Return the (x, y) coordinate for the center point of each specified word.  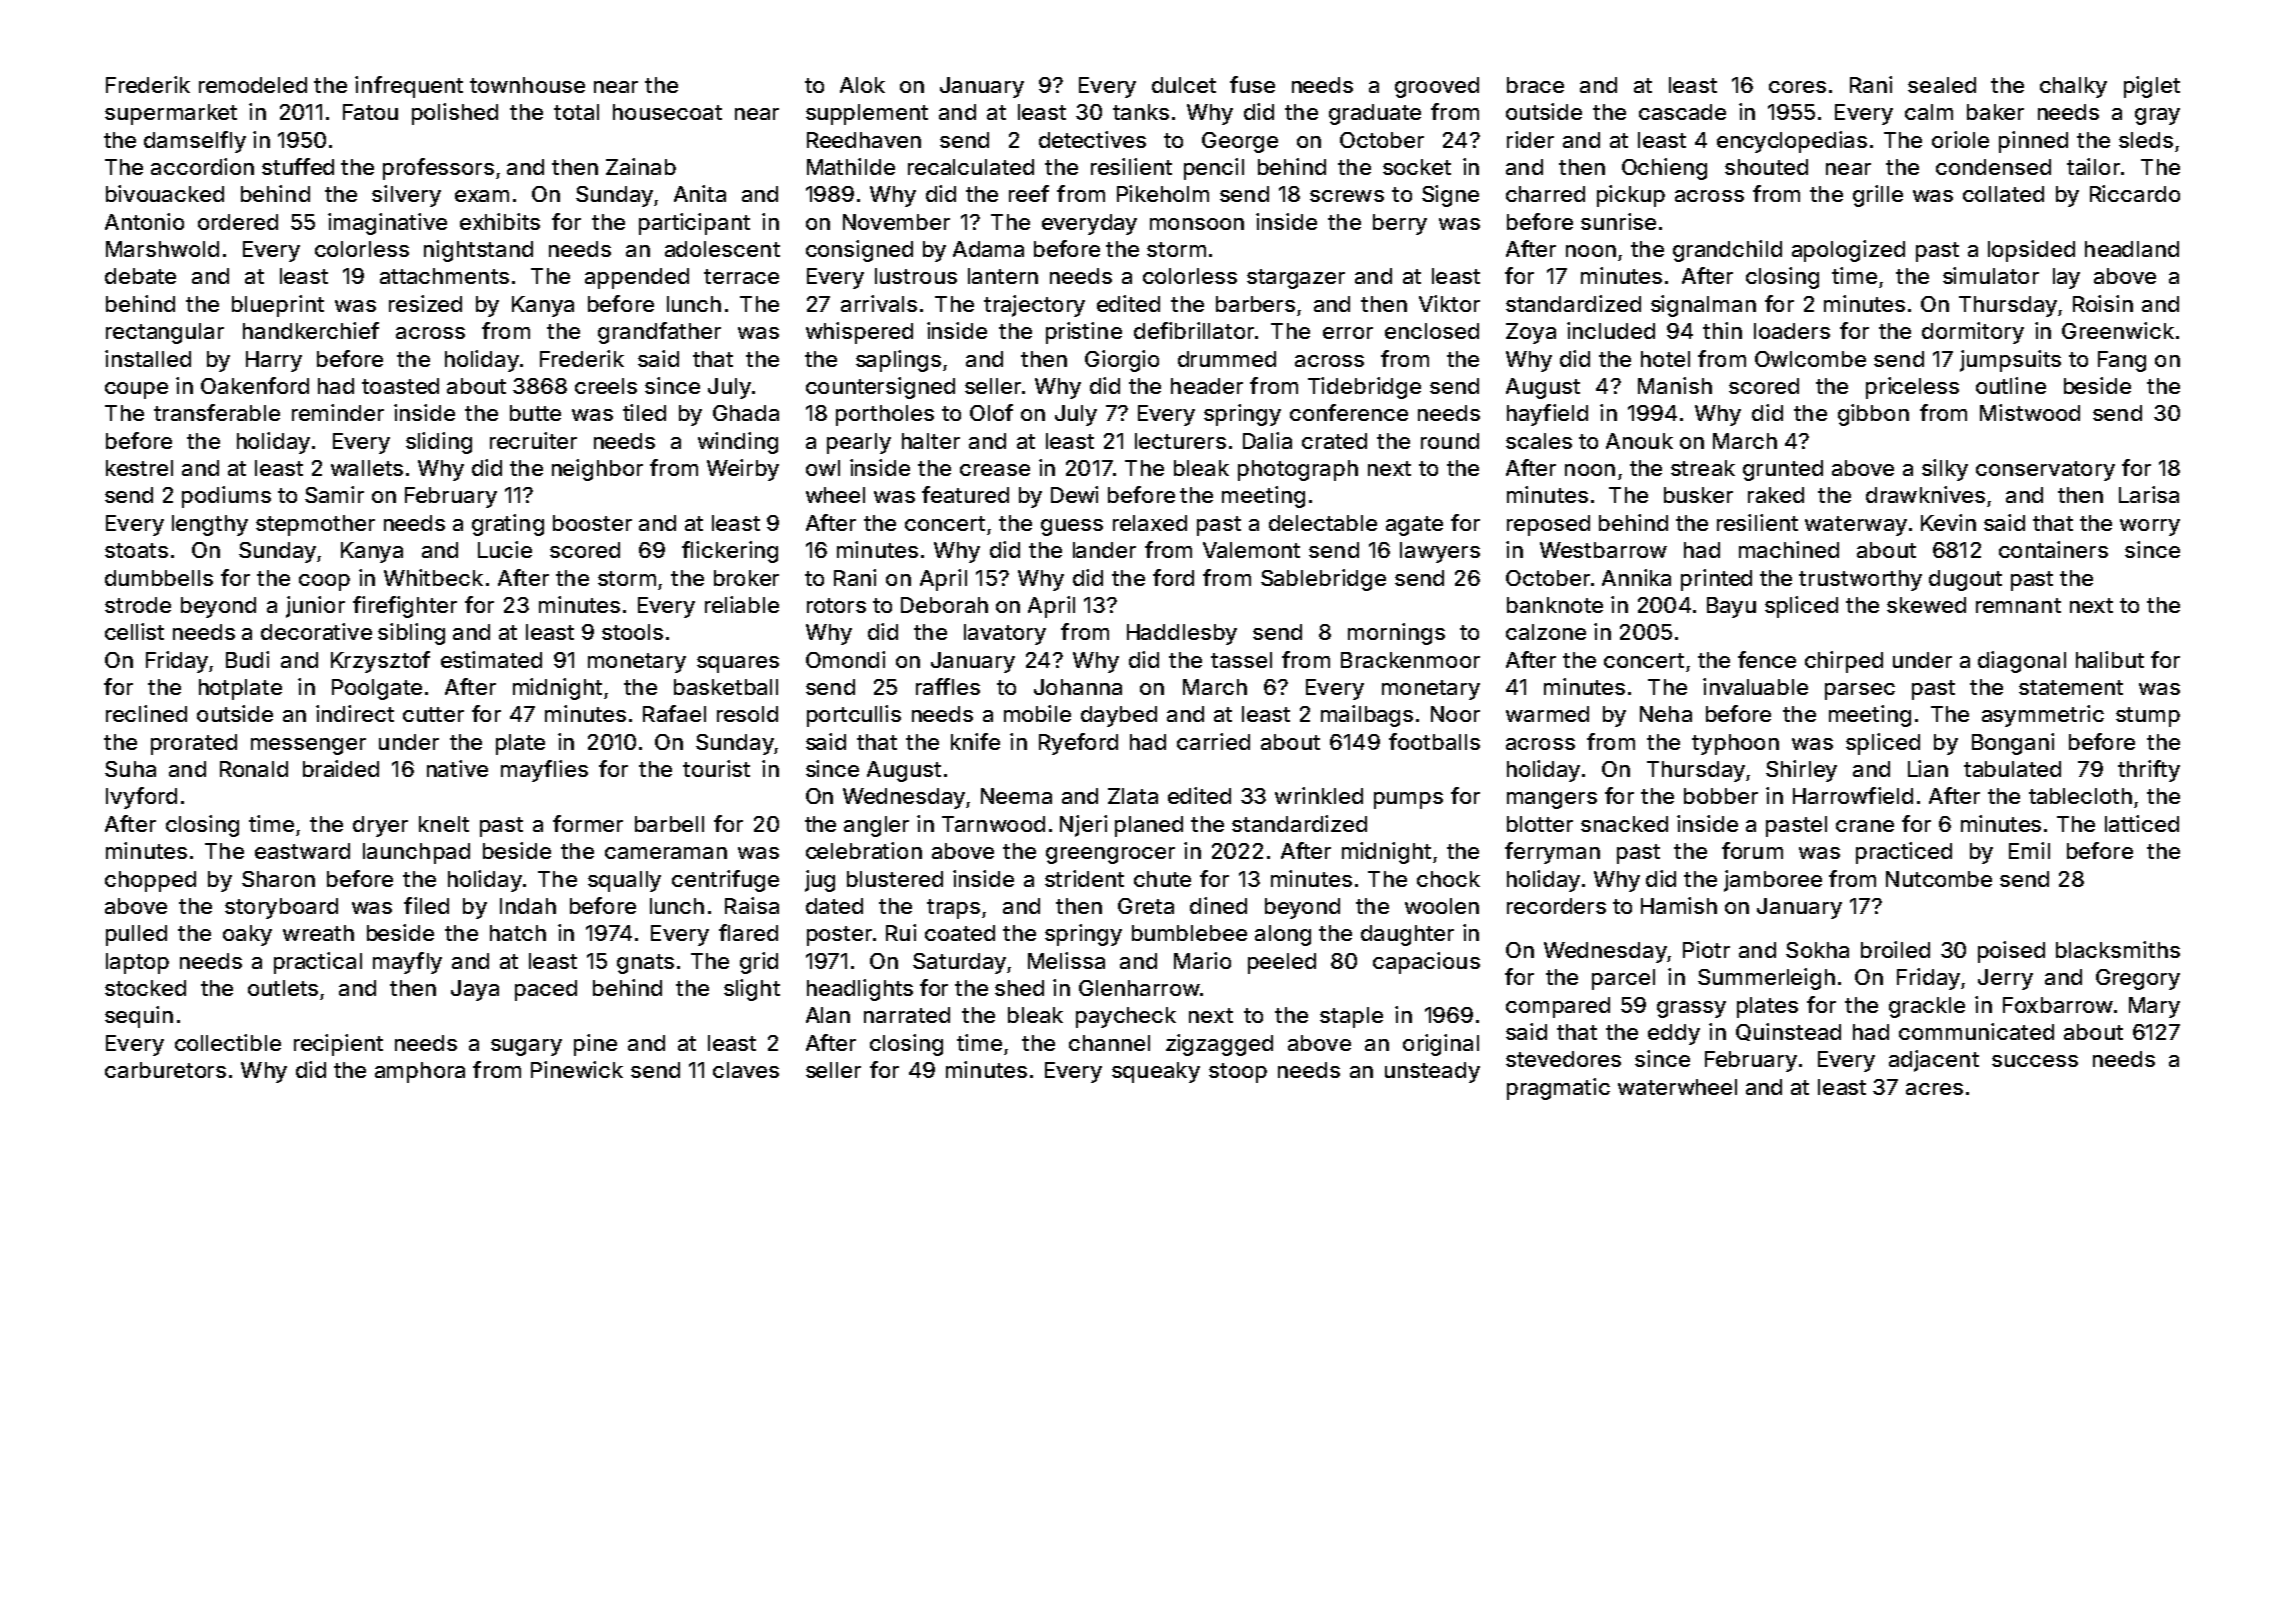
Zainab (641, 166)
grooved (1437, 87)
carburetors (165, 1070)
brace (1535, 85)
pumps (1408, 800)
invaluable (1755, 686)
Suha (130, 769)
